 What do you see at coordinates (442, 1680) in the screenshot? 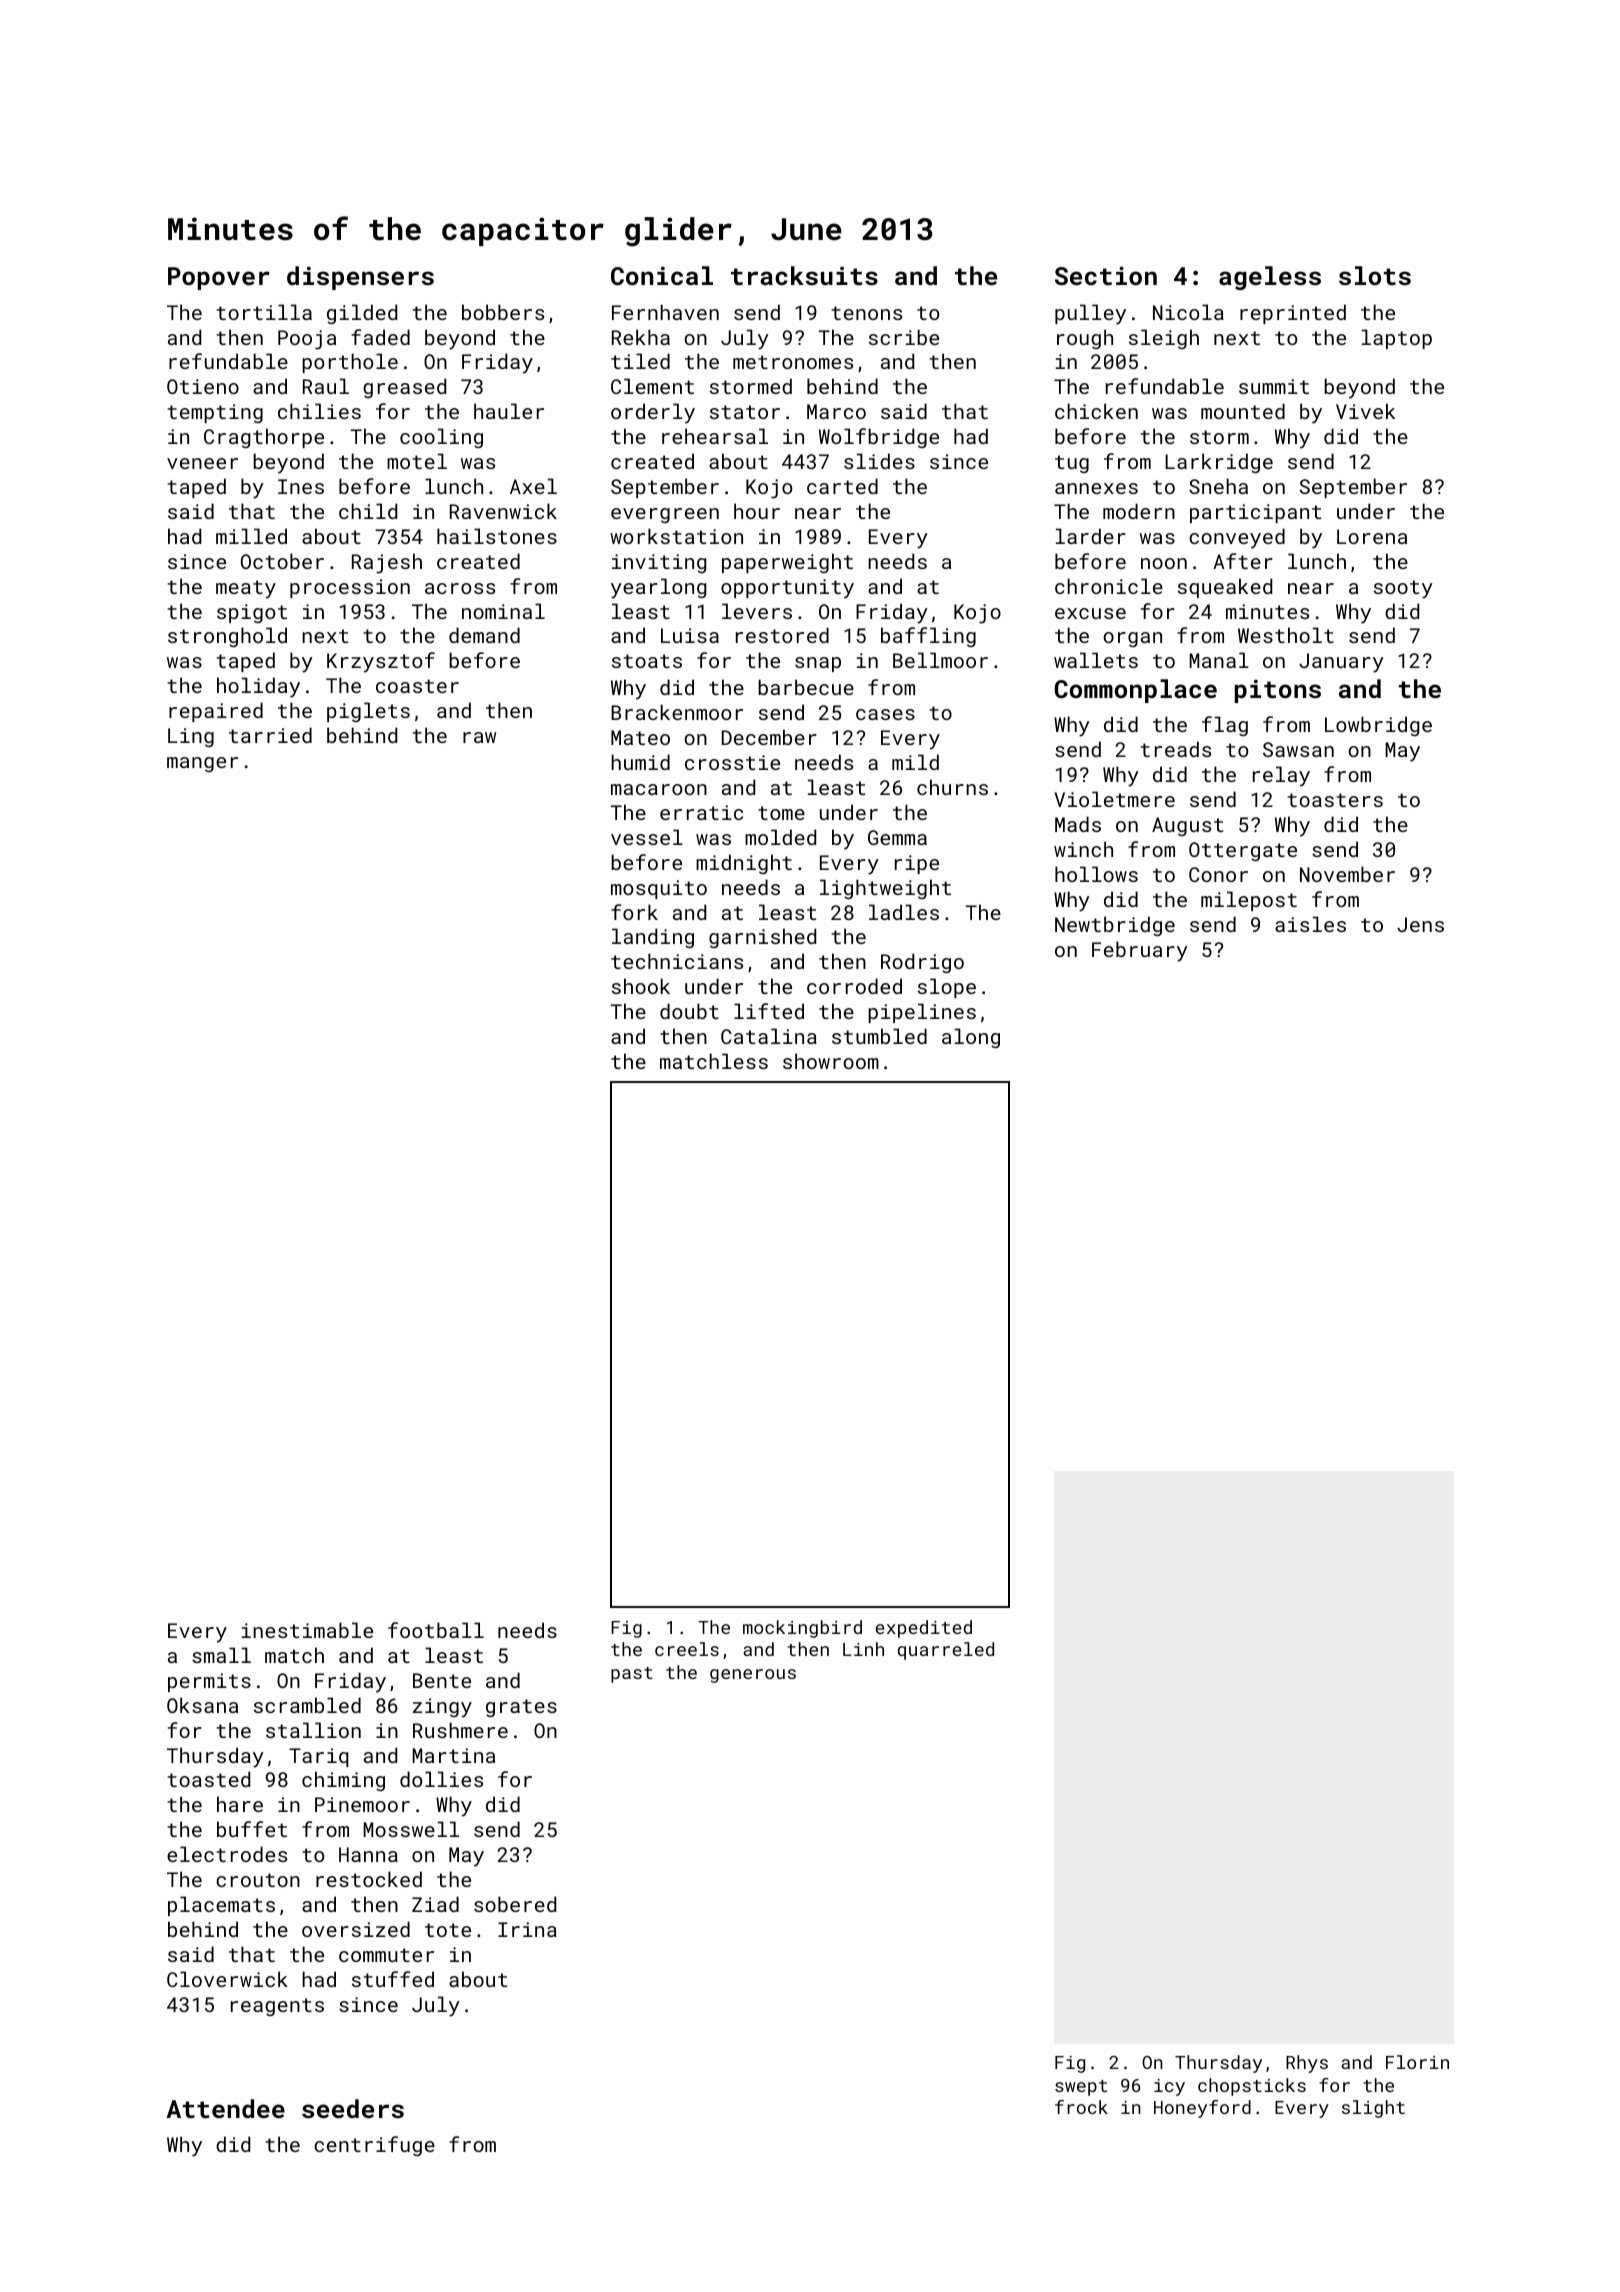
I see `Bente` at bounding box center [442, 1680].
